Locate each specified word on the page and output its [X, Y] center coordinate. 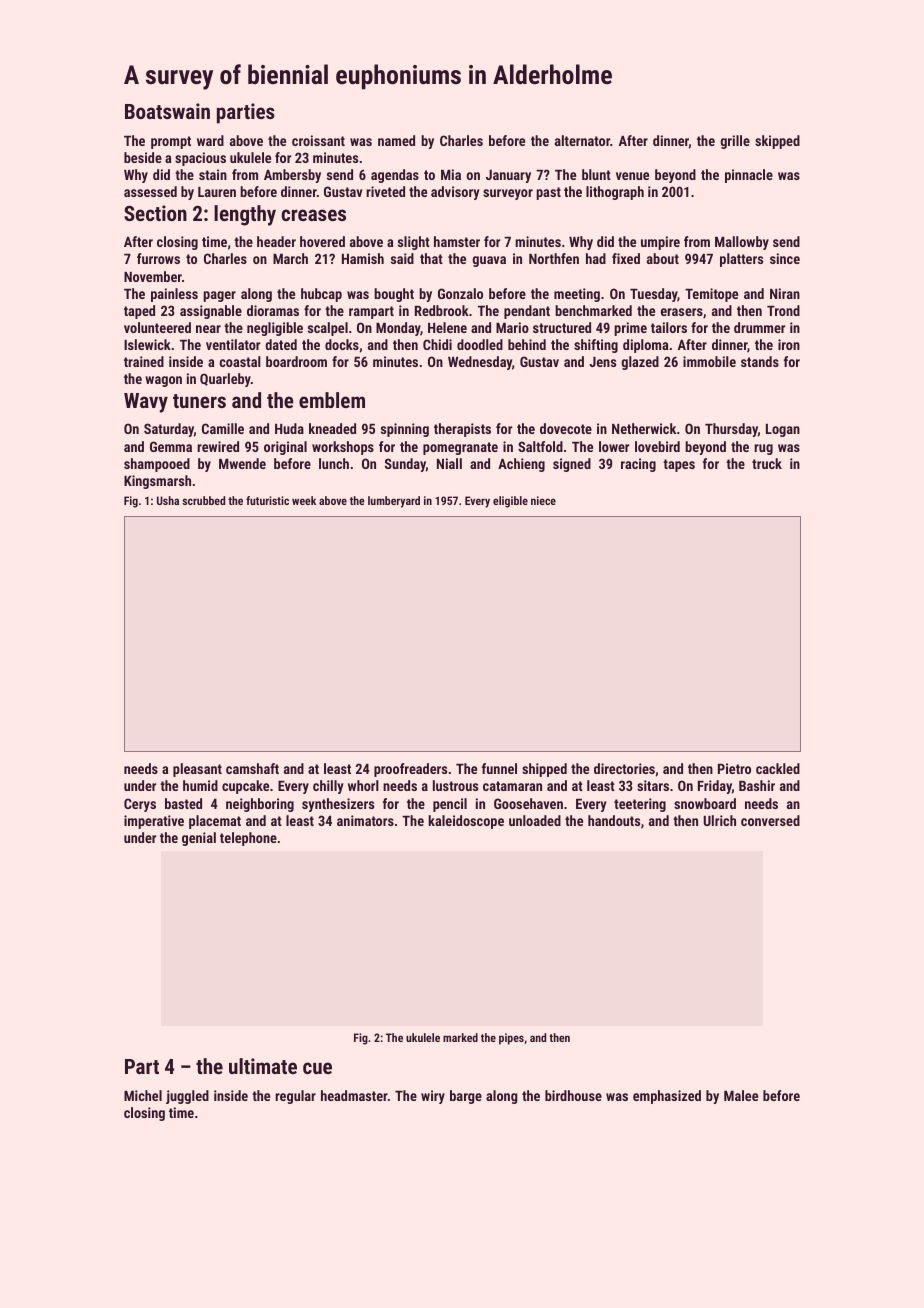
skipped [777, 142]
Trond [783, 310]
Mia [451, 174]
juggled [187, 1097]
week [304, 500]
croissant [318, 140]
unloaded [535, 820]
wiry [433, 1097]
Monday [398, 329]
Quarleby [225, 380]
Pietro [734, 768]
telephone [248, 839]
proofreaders [410, 770]
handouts [614, 820]
